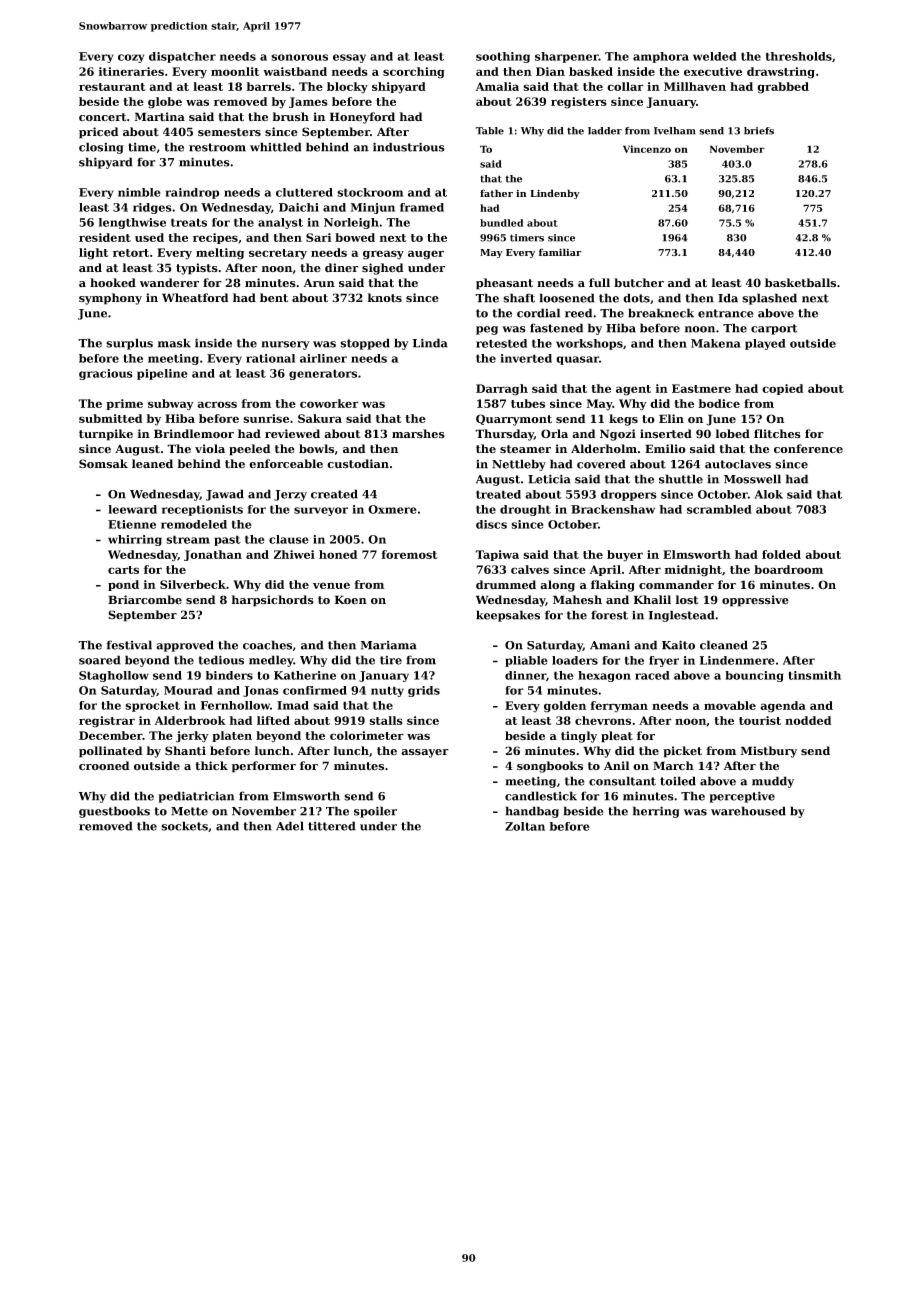  I want to click on thresholds, so click(799, 56).
